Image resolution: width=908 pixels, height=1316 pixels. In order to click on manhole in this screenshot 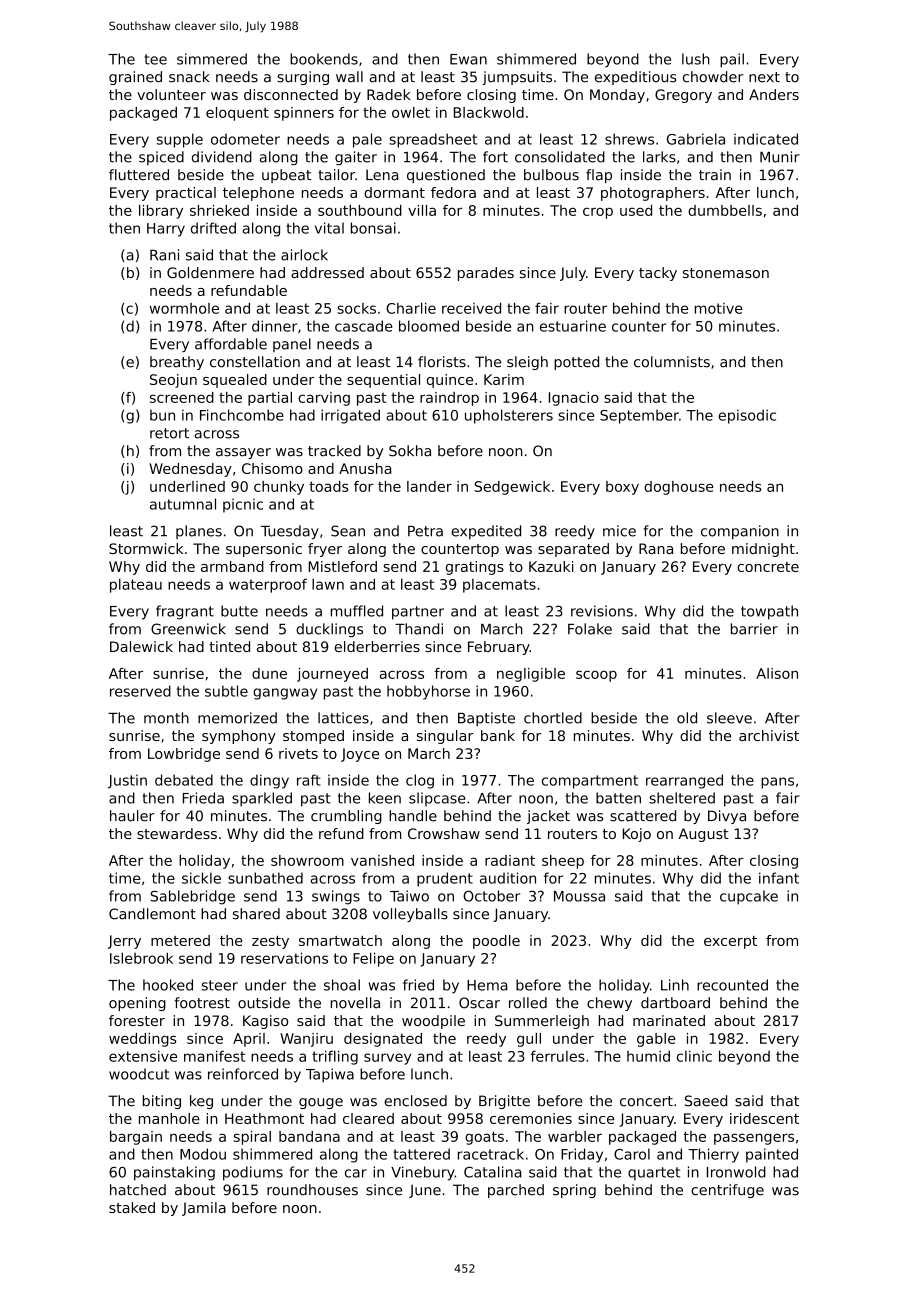, I will do `click(169, 1118)`.
